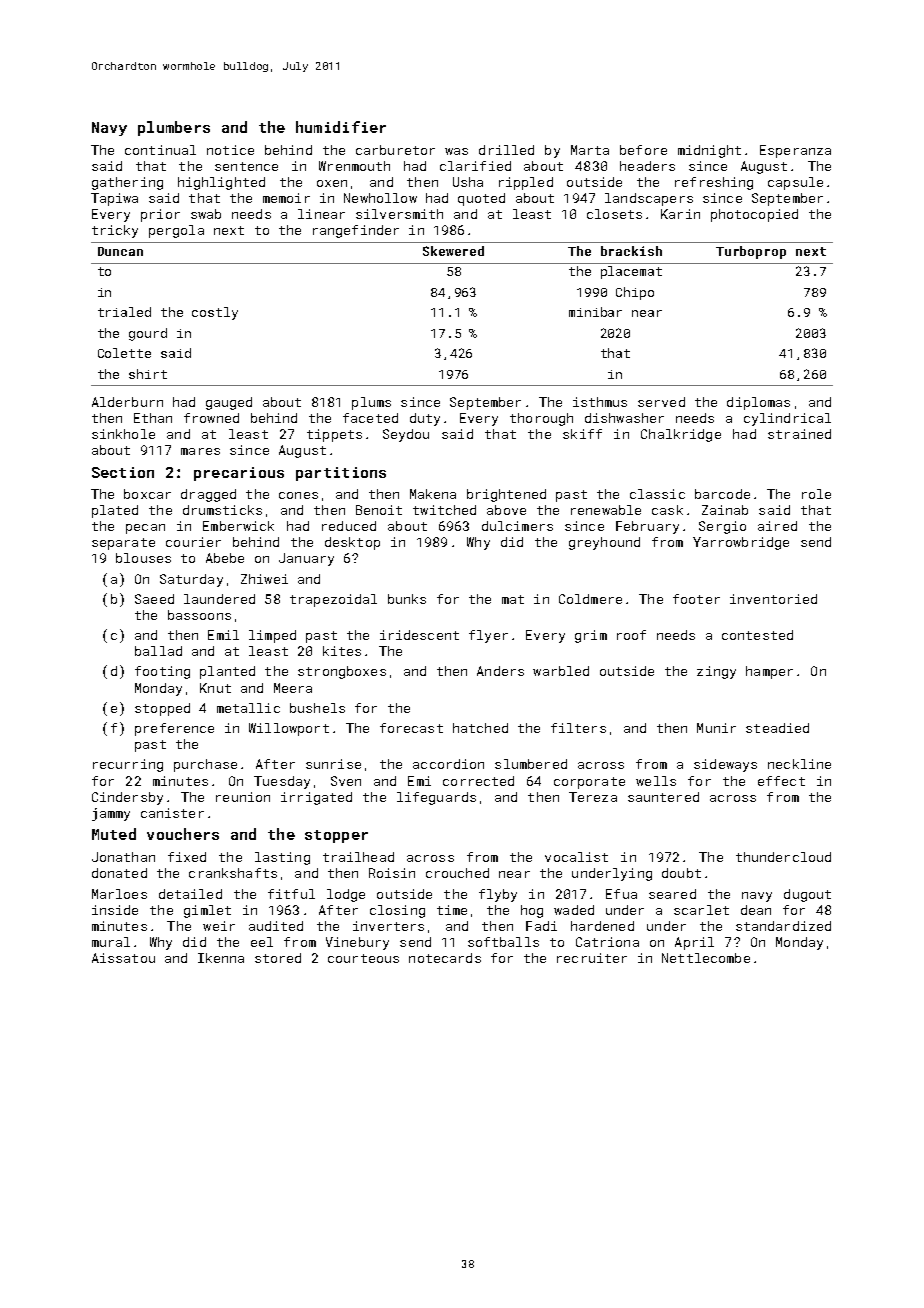 This document has width=924, height=1308. Describe the element at coordinates (667, 510) in the document. I see `cask` at that location.
